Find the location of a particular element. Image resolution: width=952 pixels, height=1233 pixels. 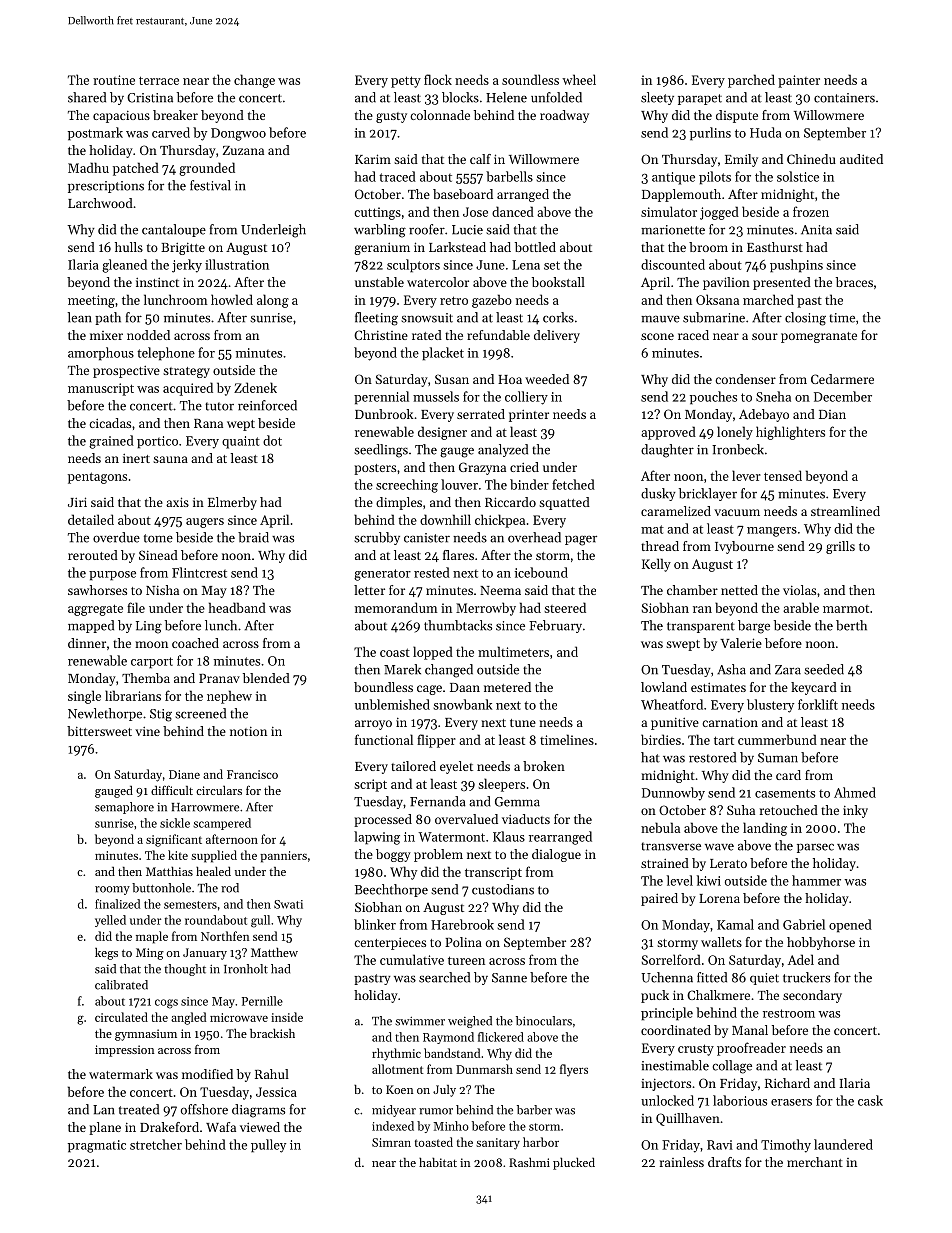

parched is located at coordinates (751, 81).
